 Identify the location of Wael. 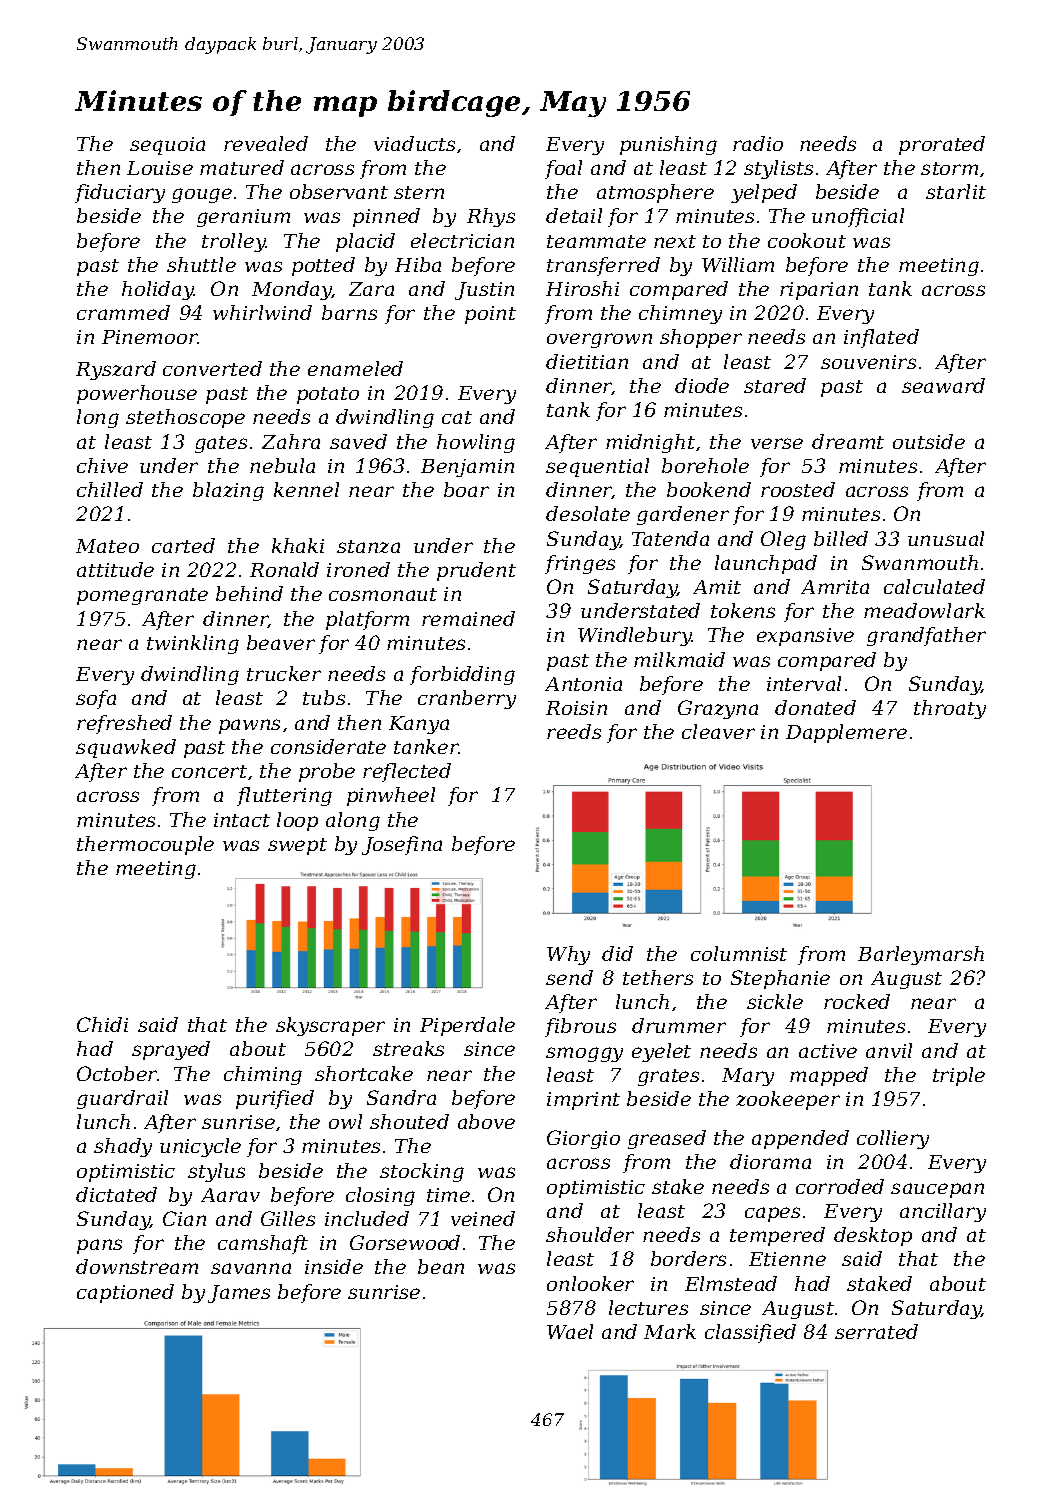
(570, 1331).
